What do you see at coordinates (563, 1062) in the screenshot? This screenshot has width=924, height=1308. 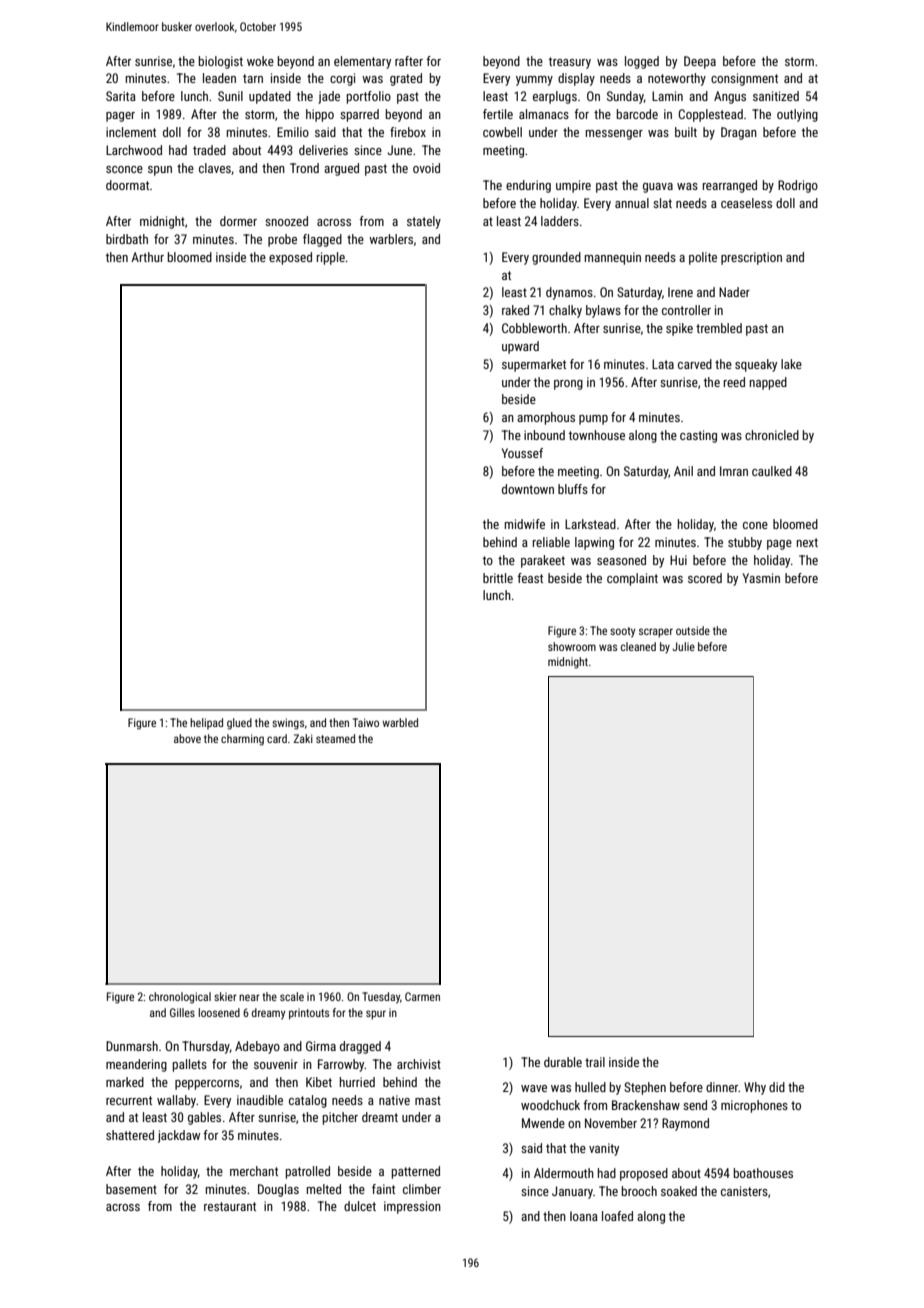 I see `durable` at bounding box center [563, 1062].
